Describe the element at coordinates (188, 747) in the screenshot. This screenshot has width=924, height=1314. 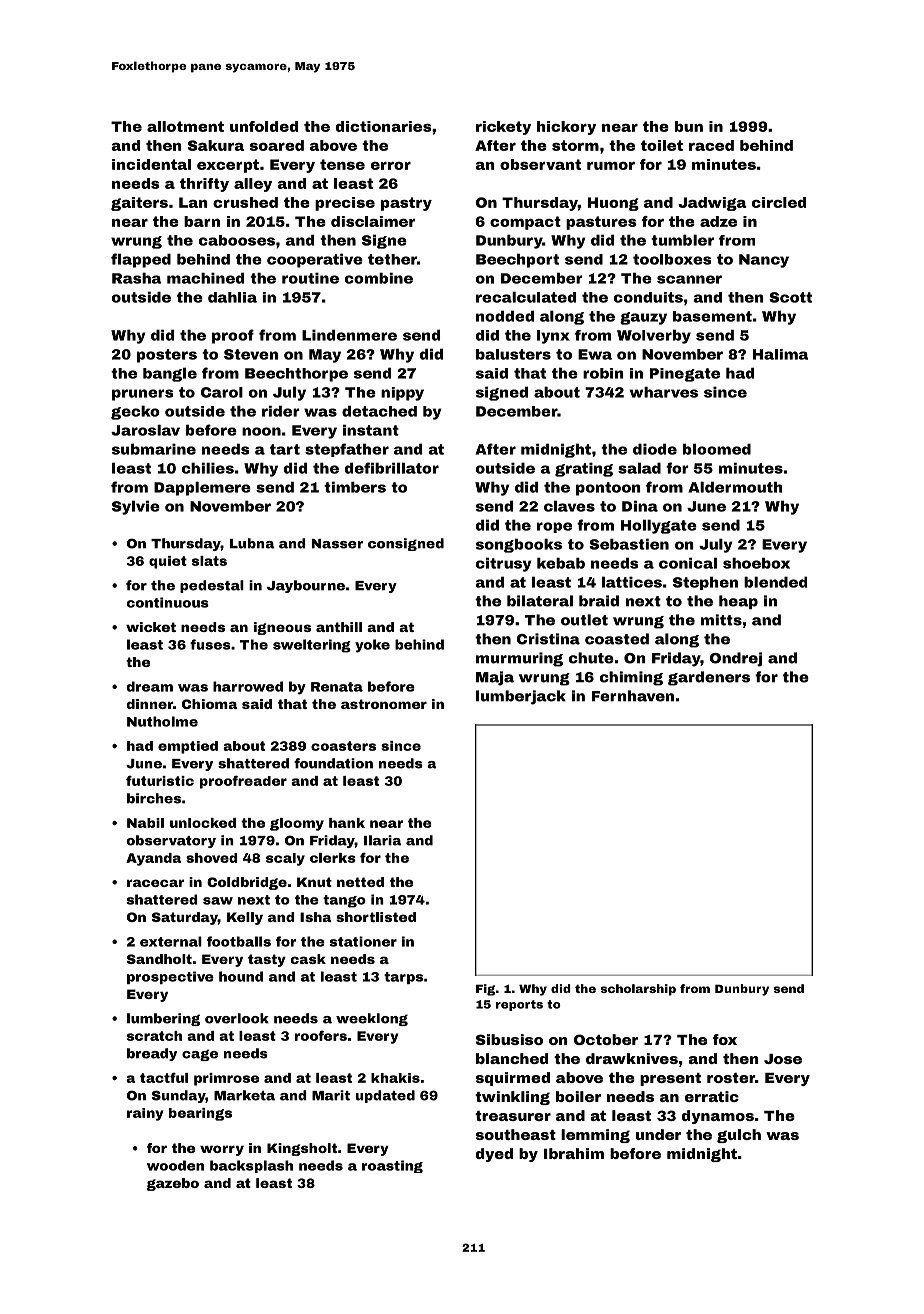
I see `emptied` at that location.
